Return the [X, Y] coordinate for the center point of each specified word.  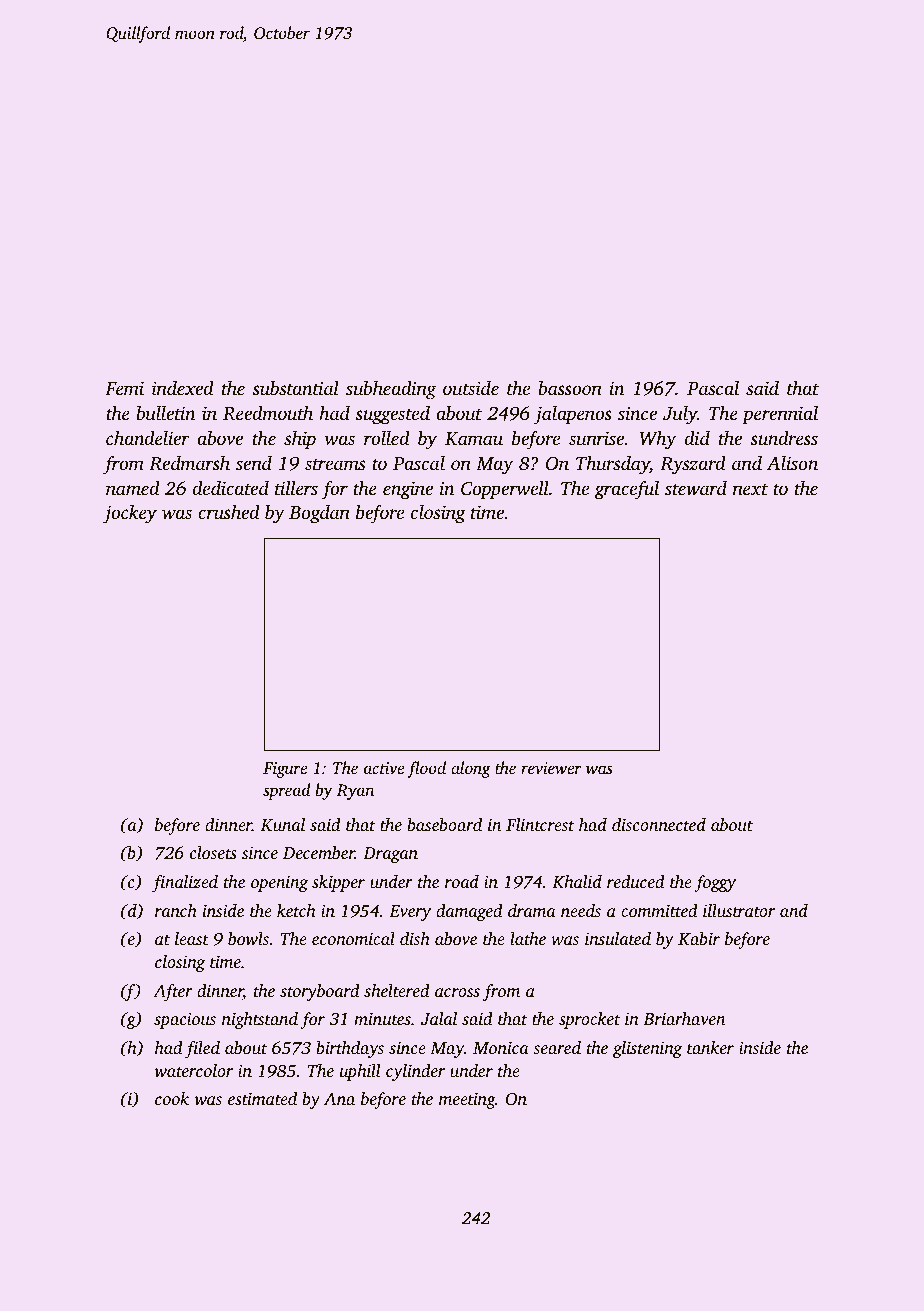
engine [408, 490]
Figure [285, 770]
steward [696, 488]
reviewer [551, 768]
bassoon [570, 388]
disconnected [659, 824]
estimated [262, 1098]
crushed [229, 512]
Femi [124, 388]
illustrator [739, 910]
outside [471, 388]
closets [213, 852]
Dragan [390, 855]
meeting [467, 1100]
